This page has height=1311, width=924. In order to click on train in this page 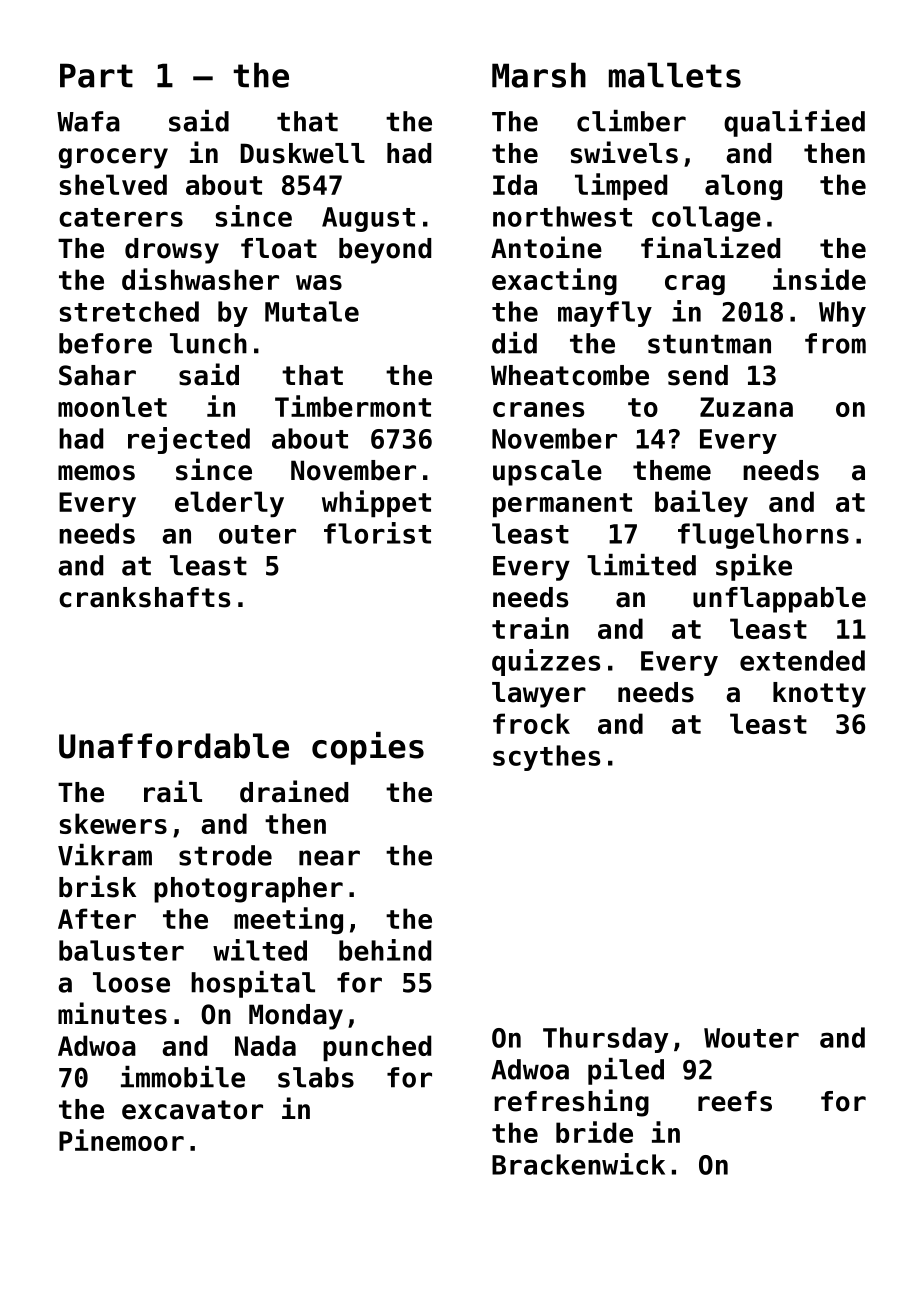, I will do `click(530, 628)`.
